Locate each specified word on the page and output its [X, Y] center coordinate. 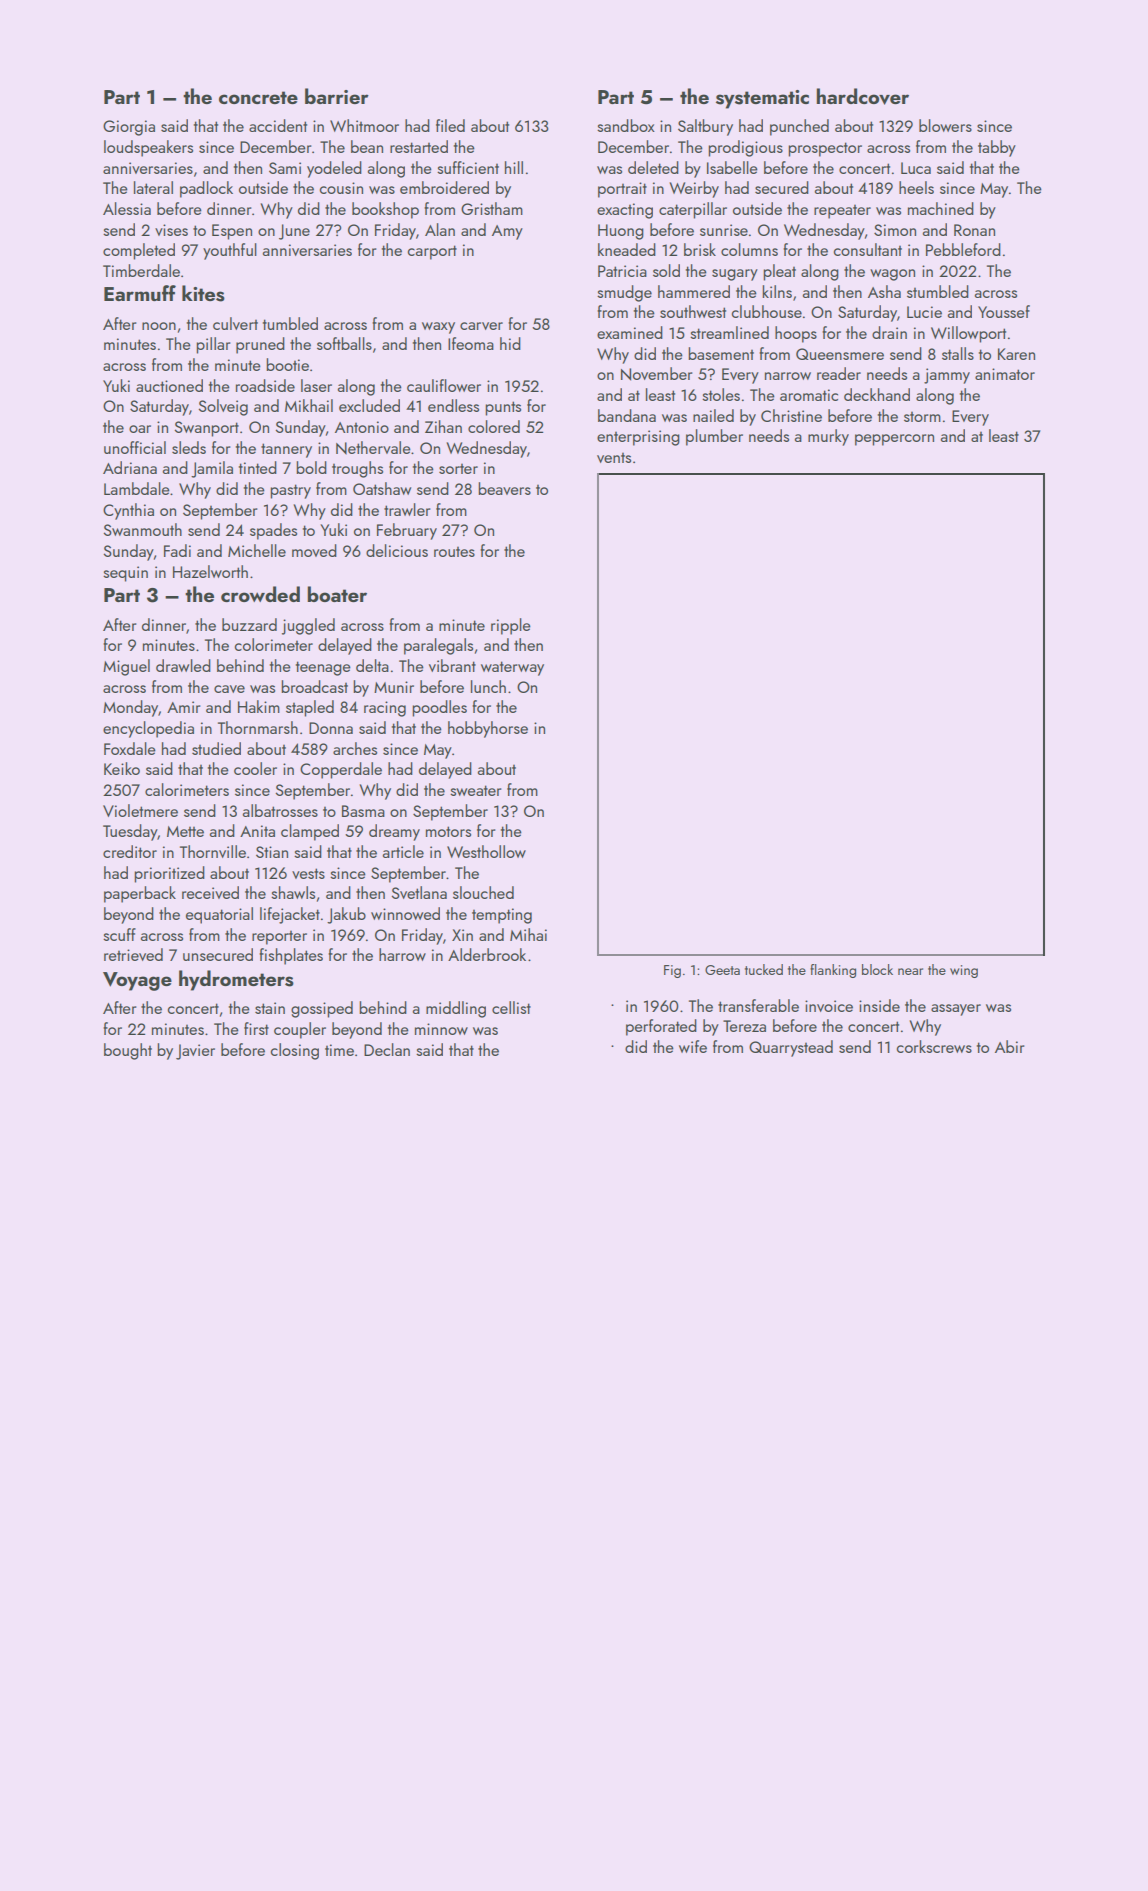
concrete [258, 97]
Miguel [126, 667]
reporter [279, 937]
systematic [762, 99]
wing [964, 971]
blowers [945, 125]
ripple [511, 626]
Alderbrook [487, 954]
